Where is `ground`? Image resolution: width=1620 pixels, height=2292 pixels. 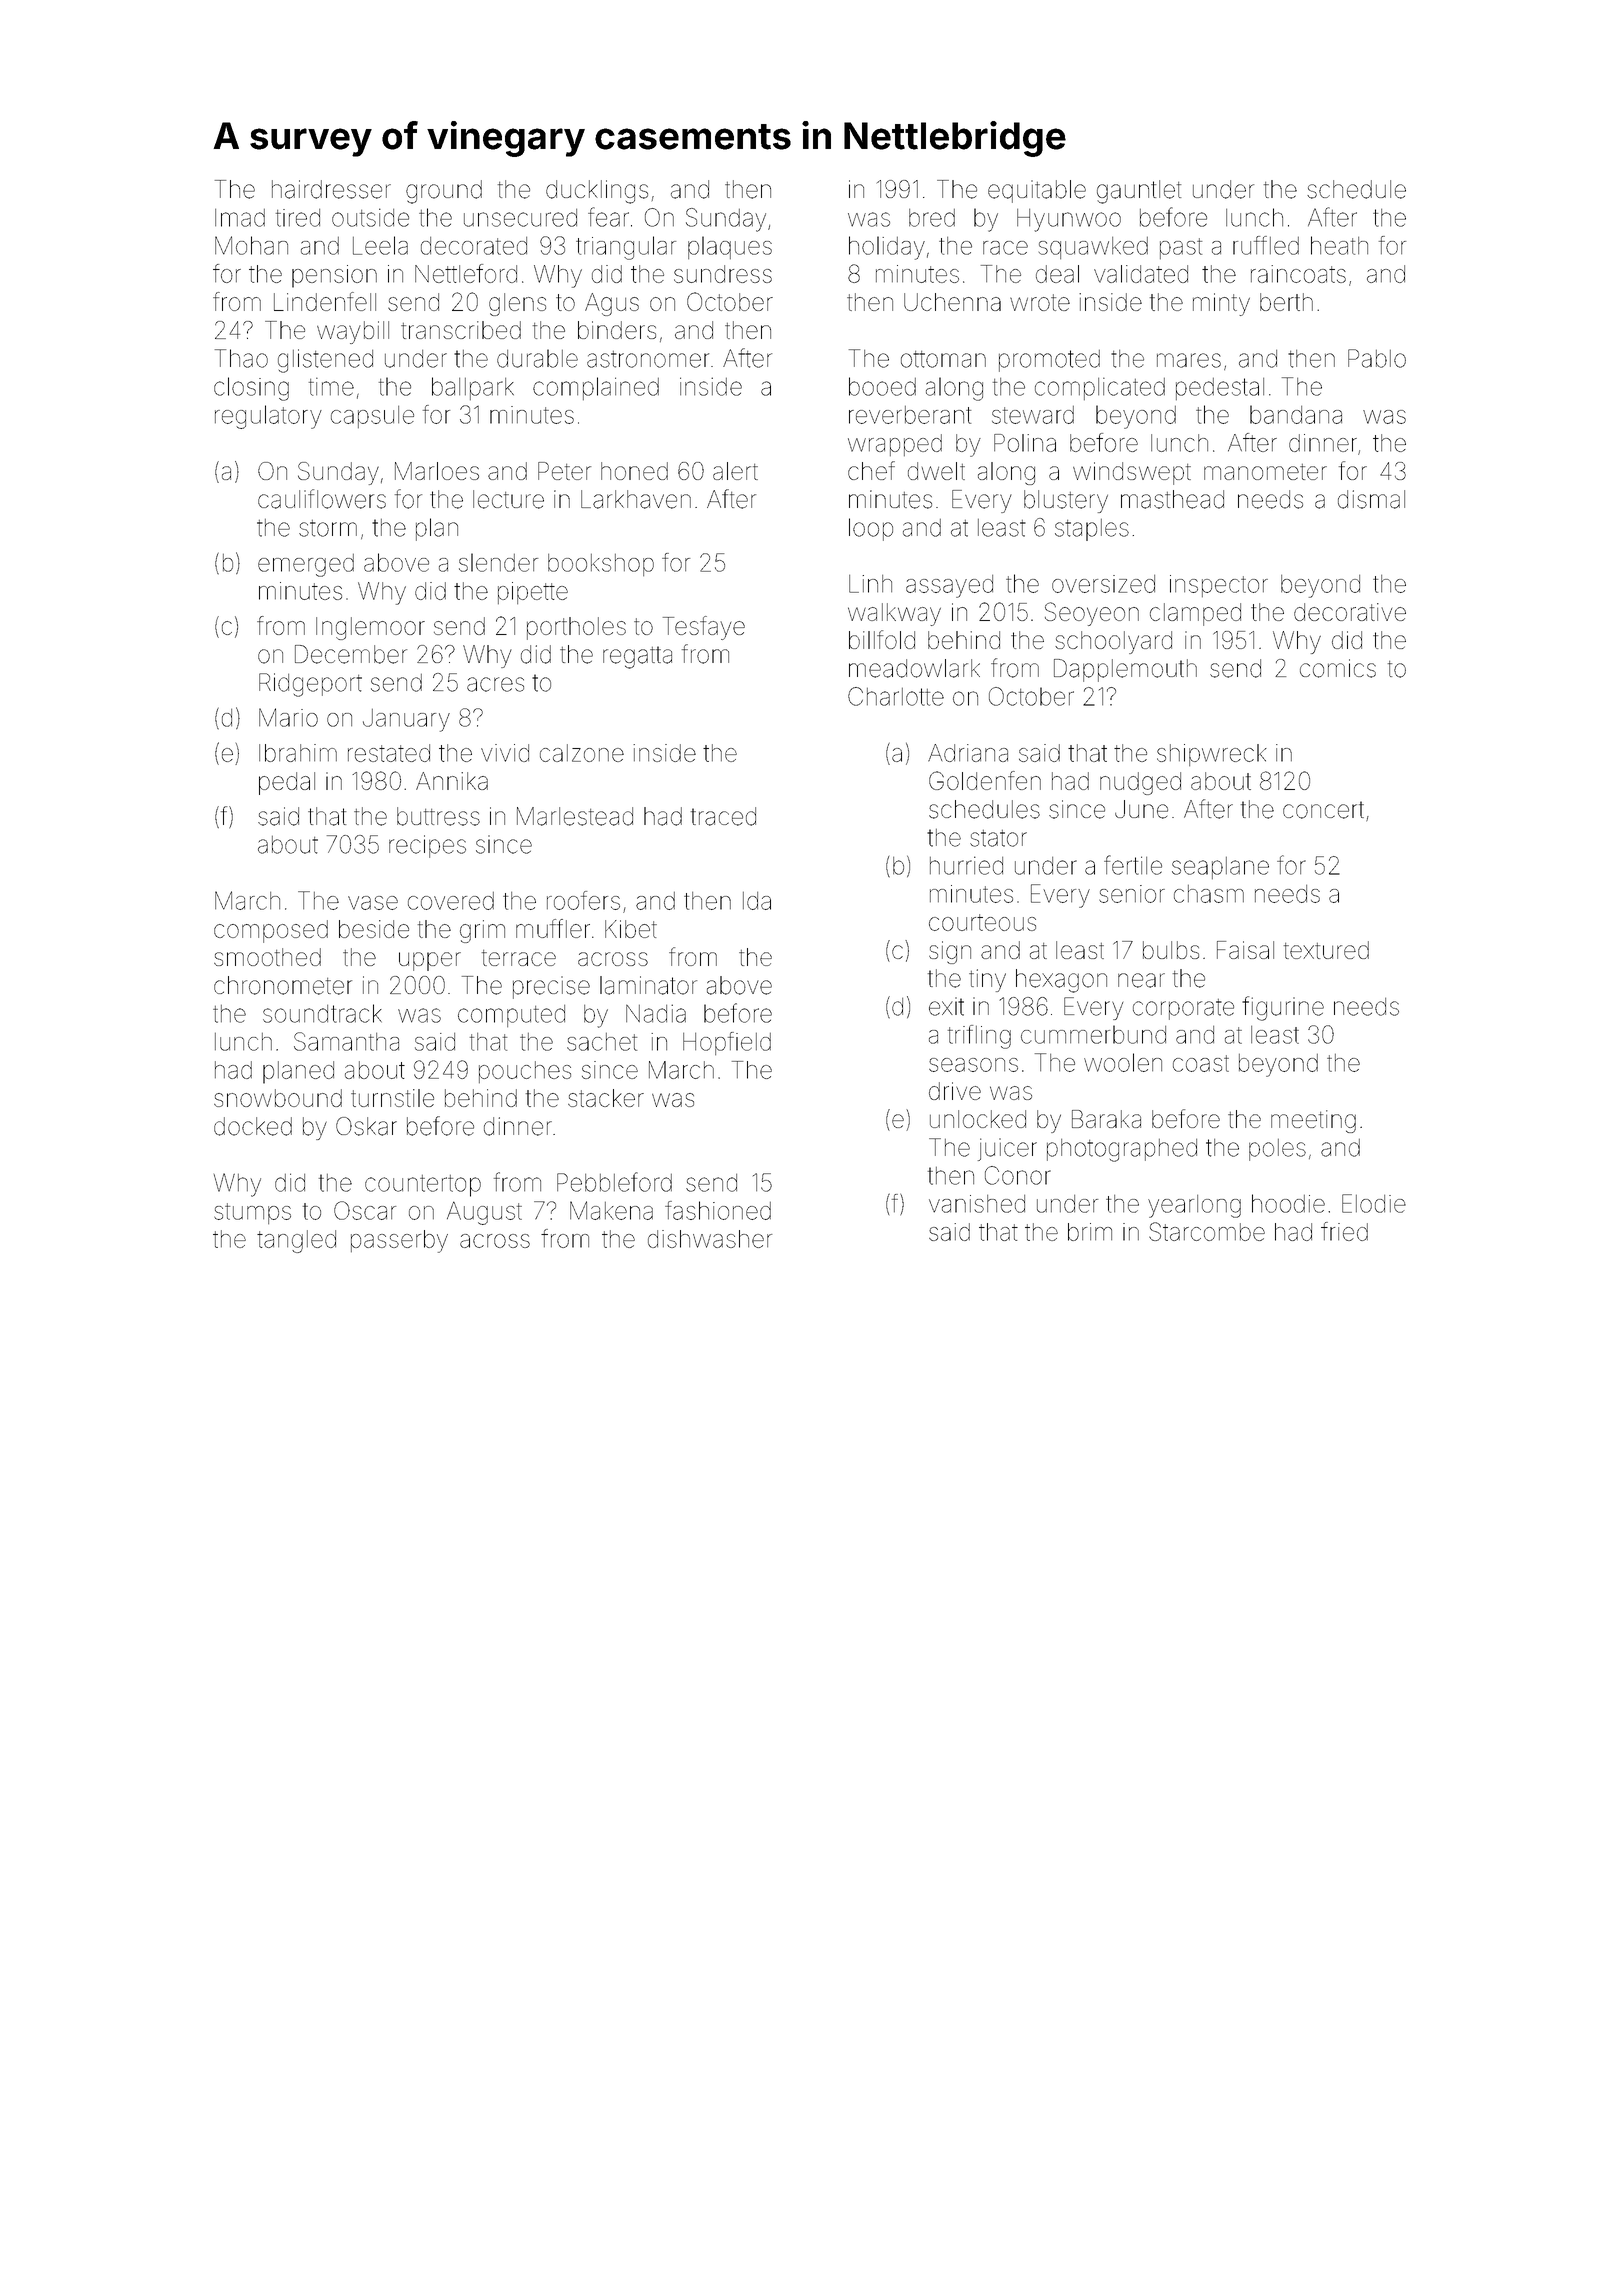
ground is located at coordinates (444, 192).
